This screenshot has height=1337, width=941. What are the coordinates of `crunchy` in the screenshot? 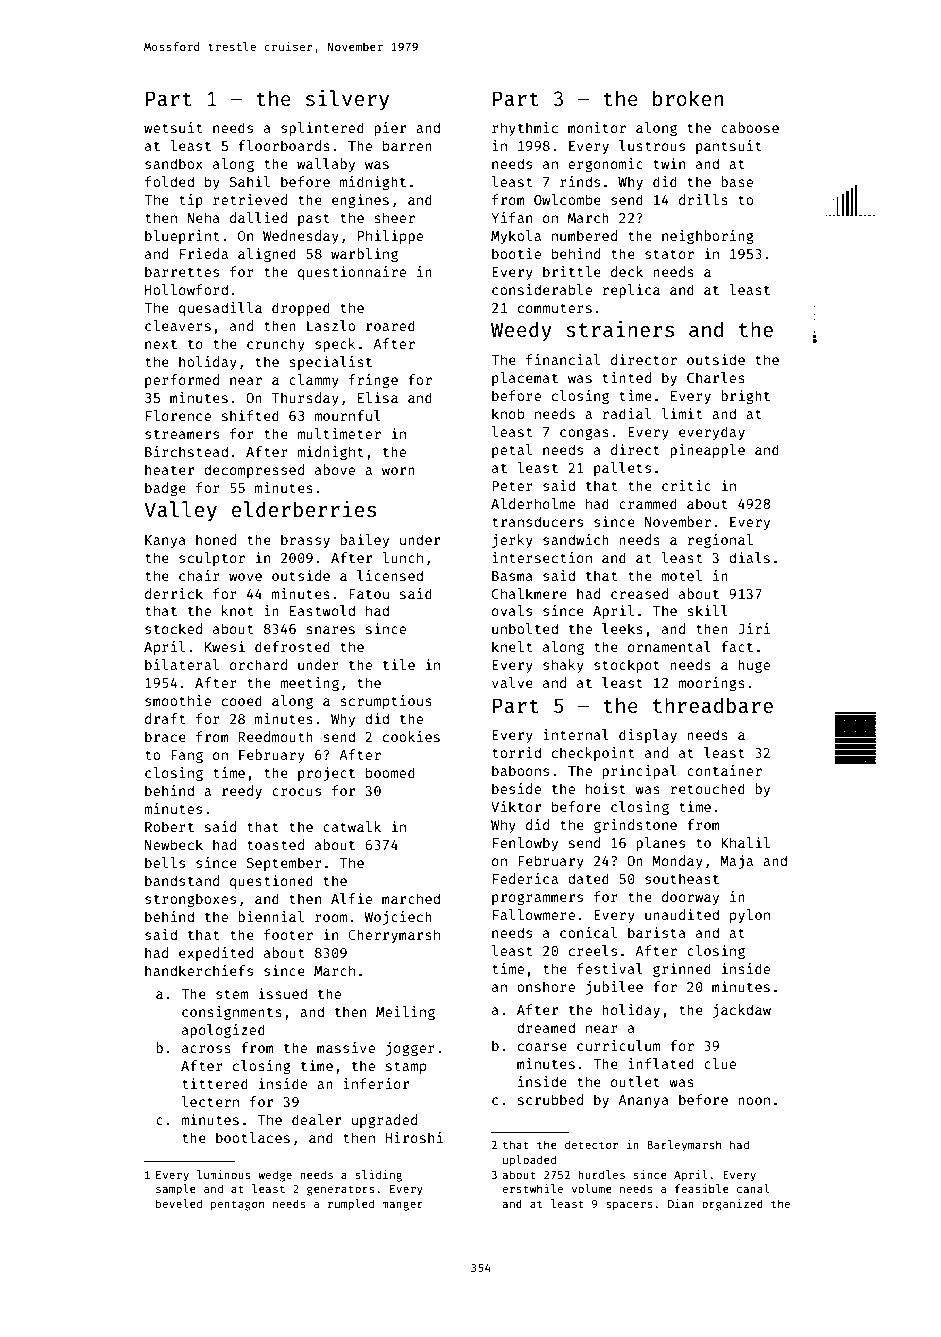 It's located at (276, 345).
